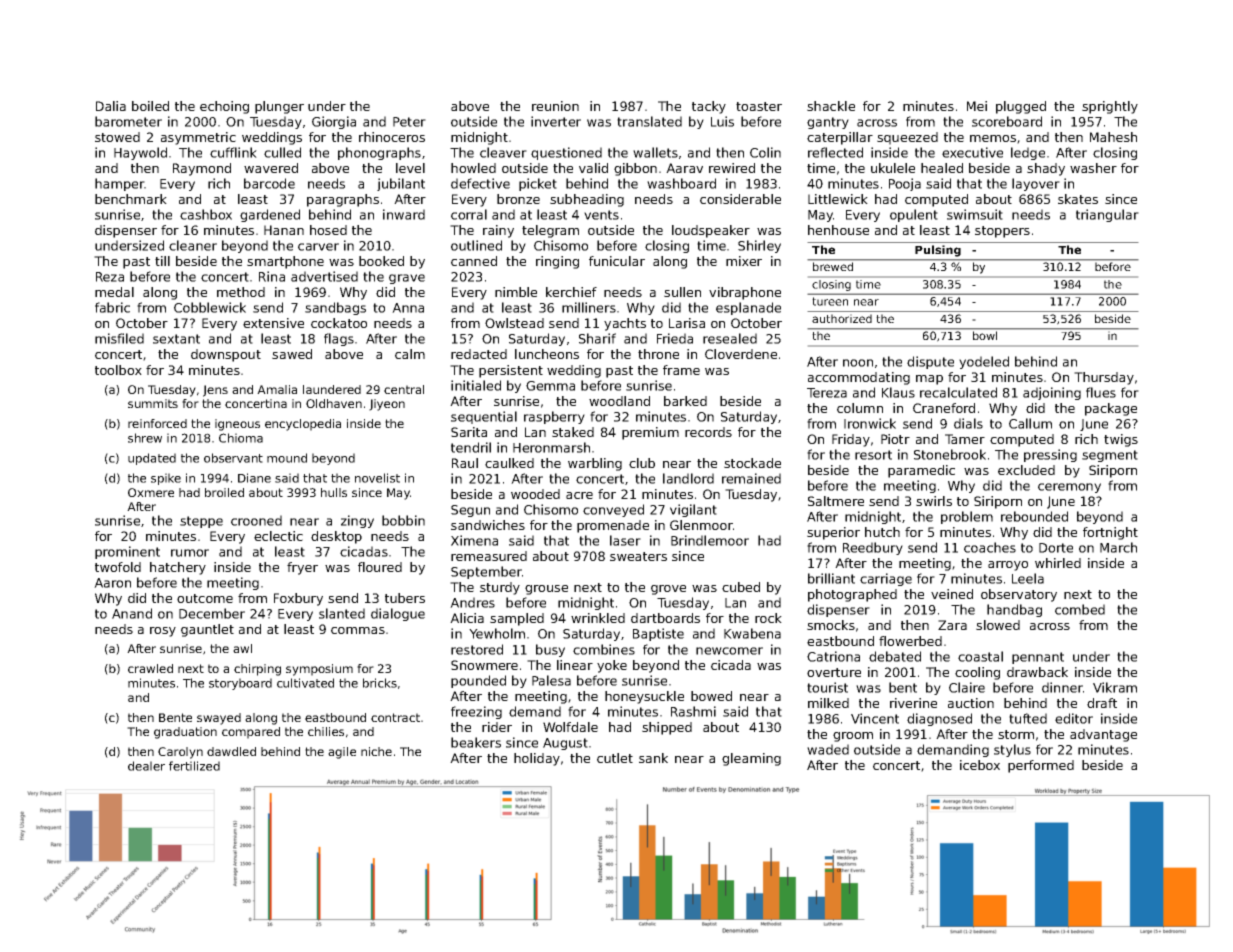 This image has height=952, width=1233. What do you see at coordinates (1115, 687) in the image?
I see `Vikram` at bounding box center [1115, 687].
